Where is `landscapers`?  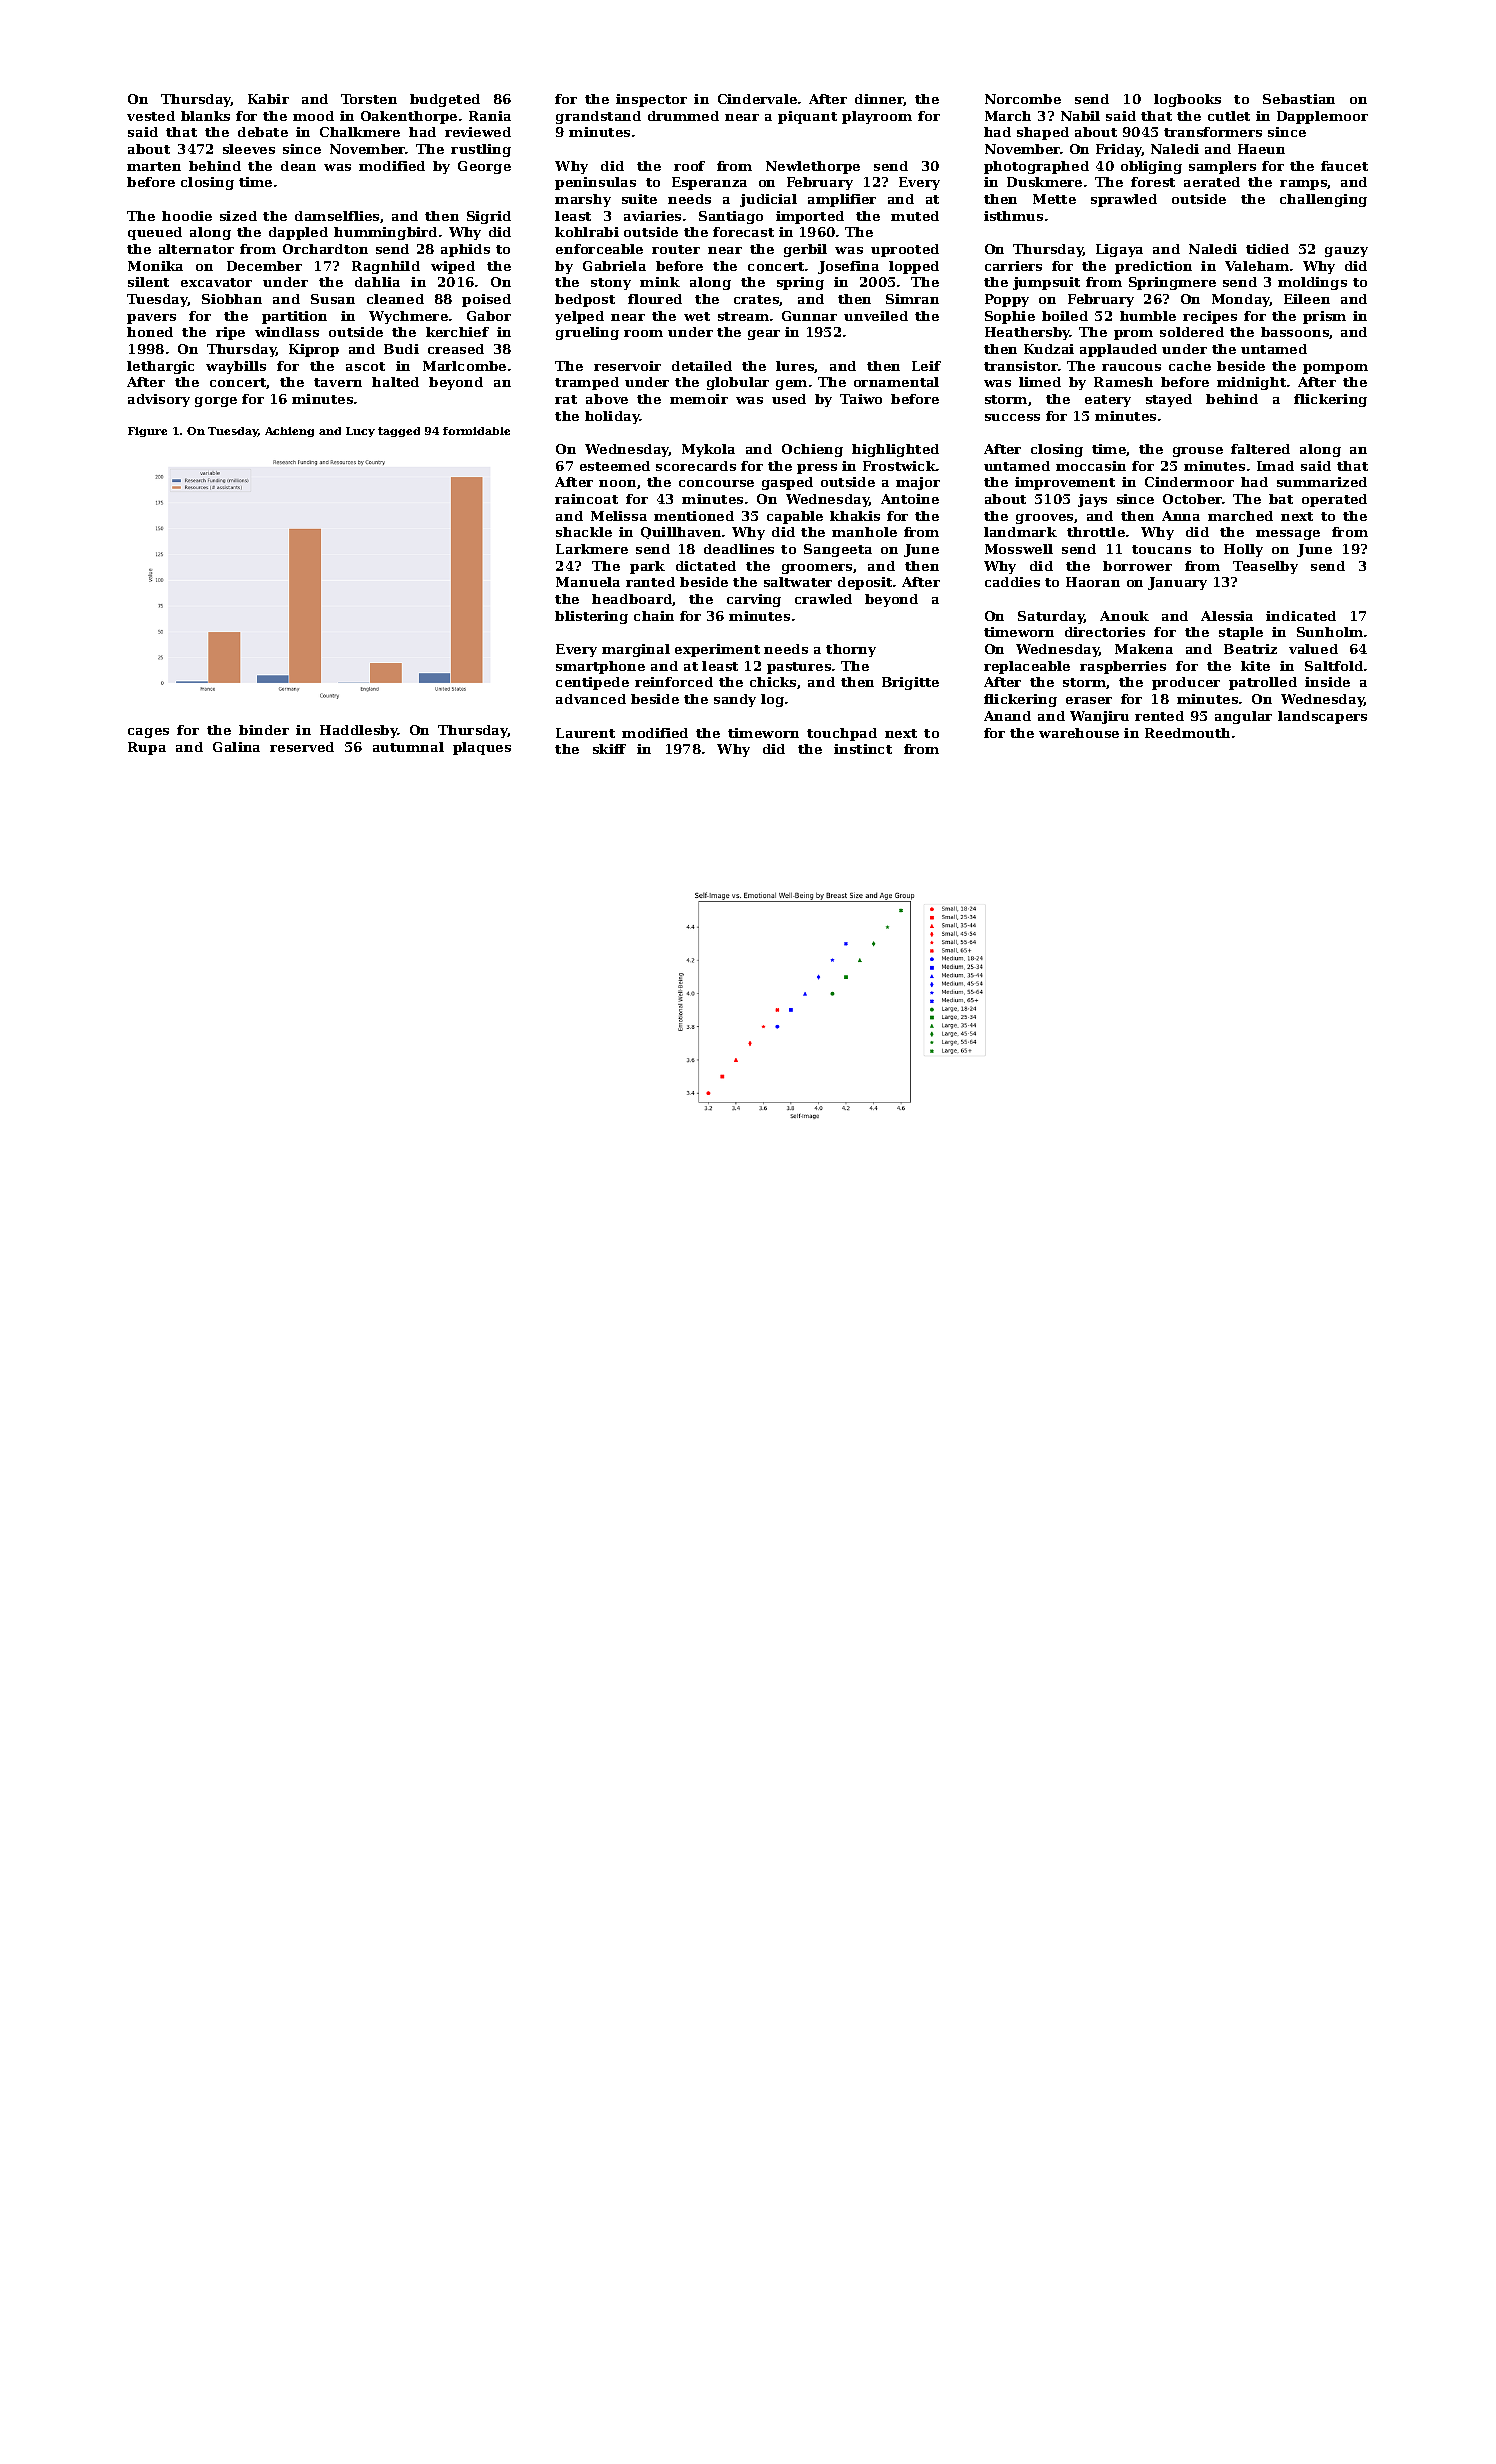
landscapers is located at coordinates (1322, 717).
